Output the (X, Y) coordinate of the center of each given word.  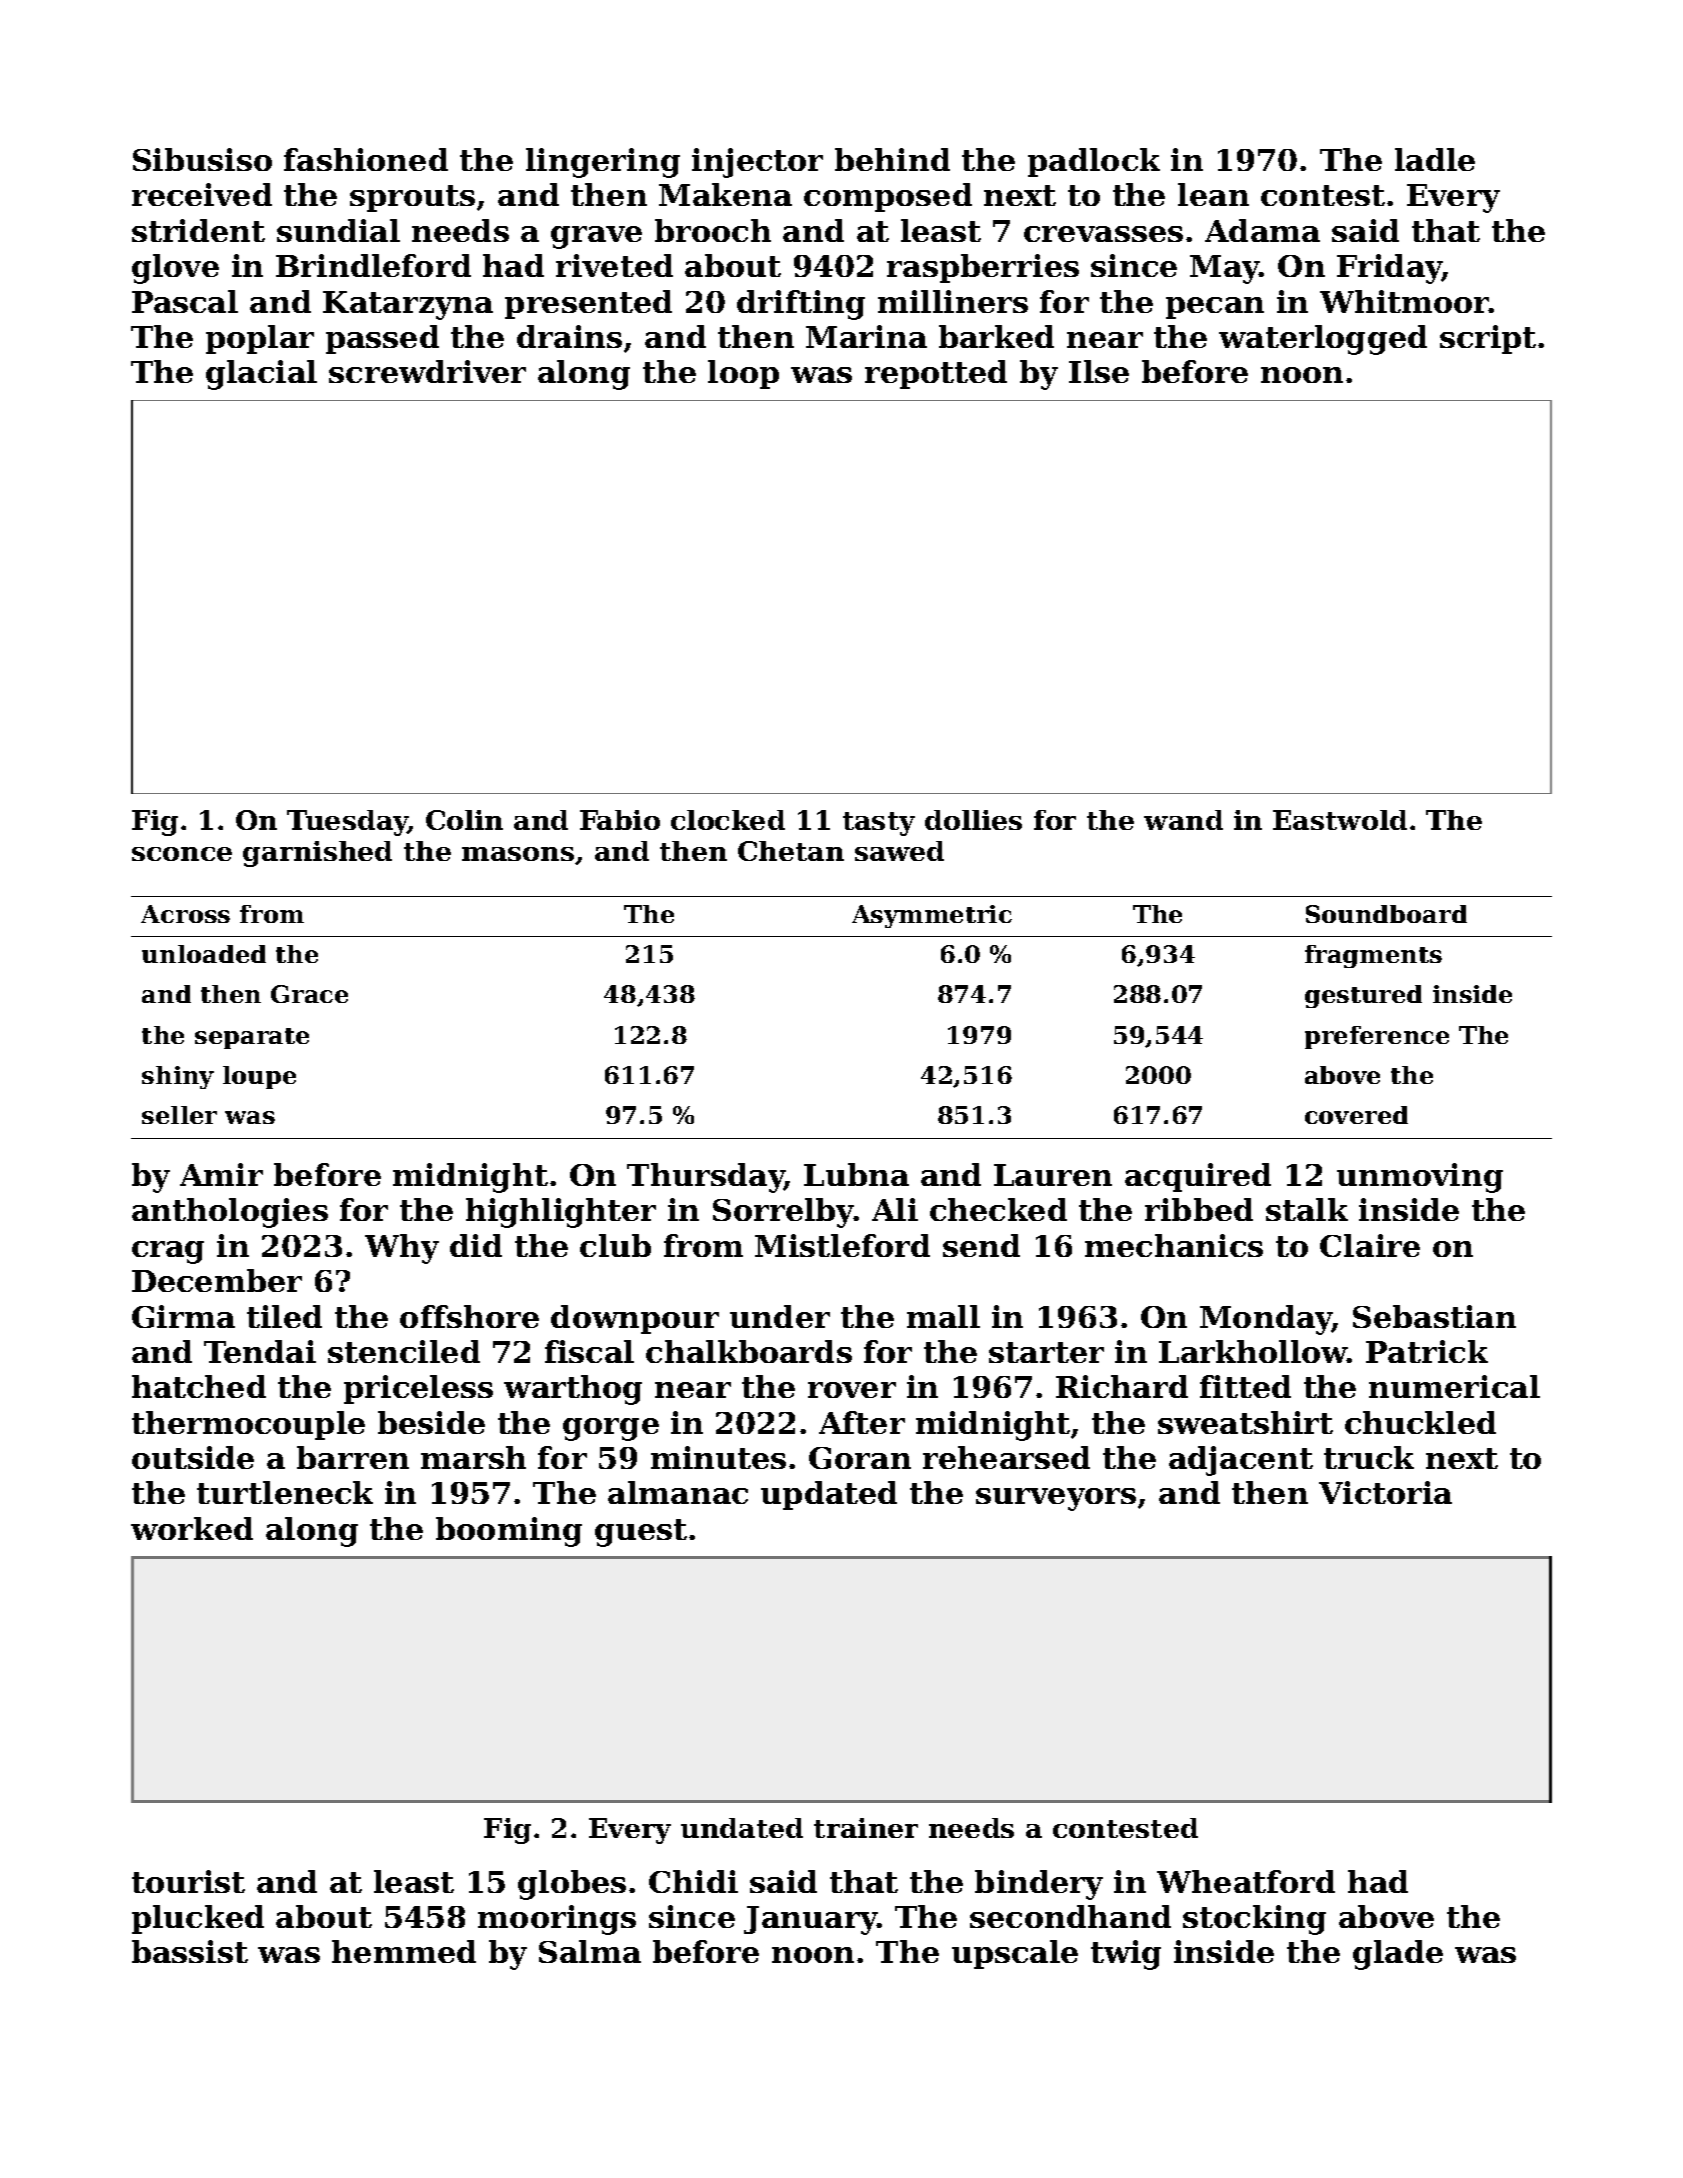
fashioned (366, 159)
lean (1213, 194)
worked (192, 1528)
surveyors (1056, 1499)
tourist (188, 1881)
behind (892, 159)
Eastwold (1340, 820)
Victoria (1385, 1492)
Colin (464, 820)
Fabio (620, 820)
